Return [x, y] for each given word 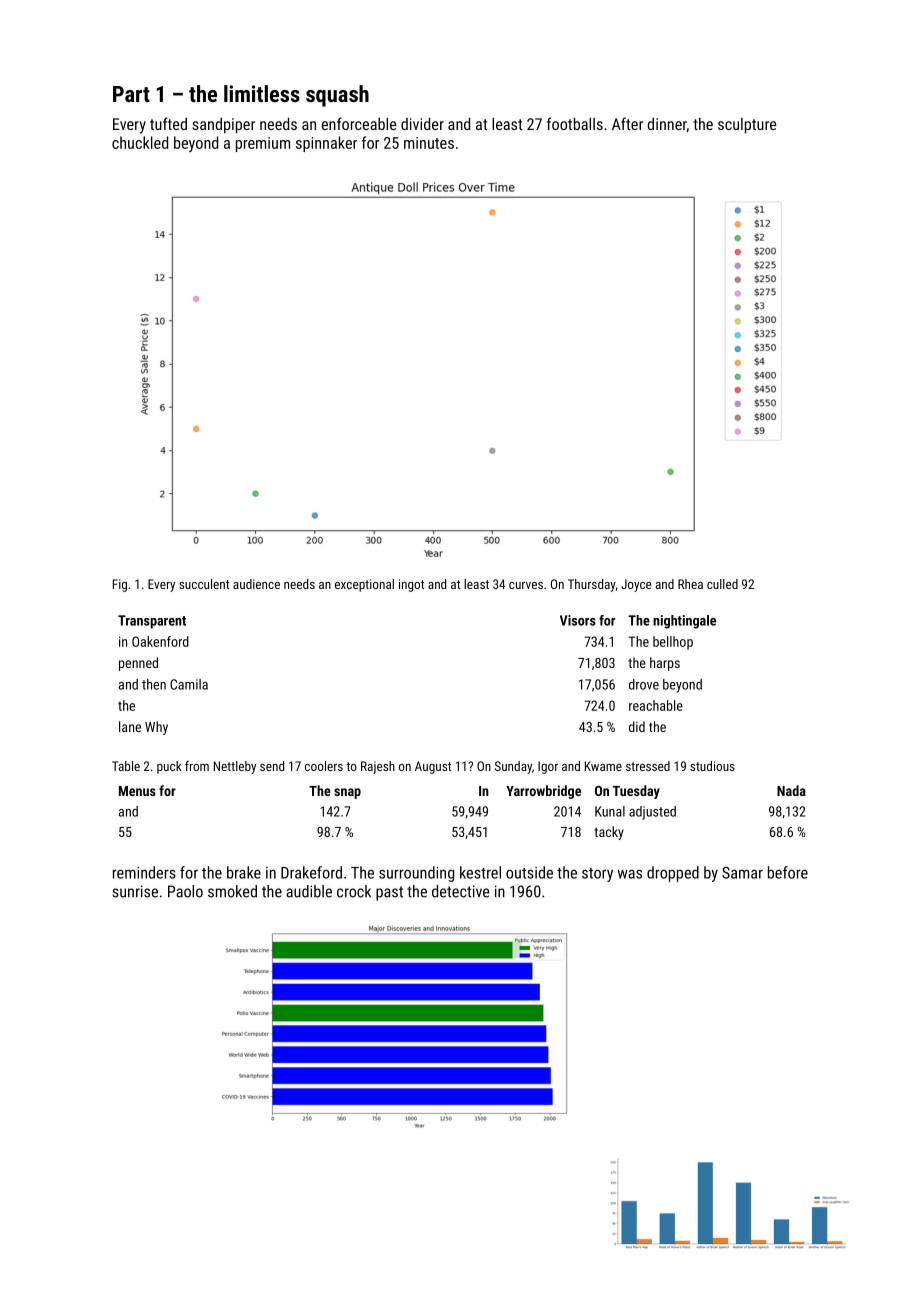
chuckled [140, 142]
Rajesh [378, 767]
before [788, 872]
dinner [667, 125]
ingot [411, 585]
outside [529, 872]
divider [422, 124]
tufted [168, 123]
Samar [742, 873]
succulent [204, 584]
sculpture [747, 126]
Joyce [636, 585]
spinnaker [326, 144]
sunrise [135, 891]
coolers [324, 766]
